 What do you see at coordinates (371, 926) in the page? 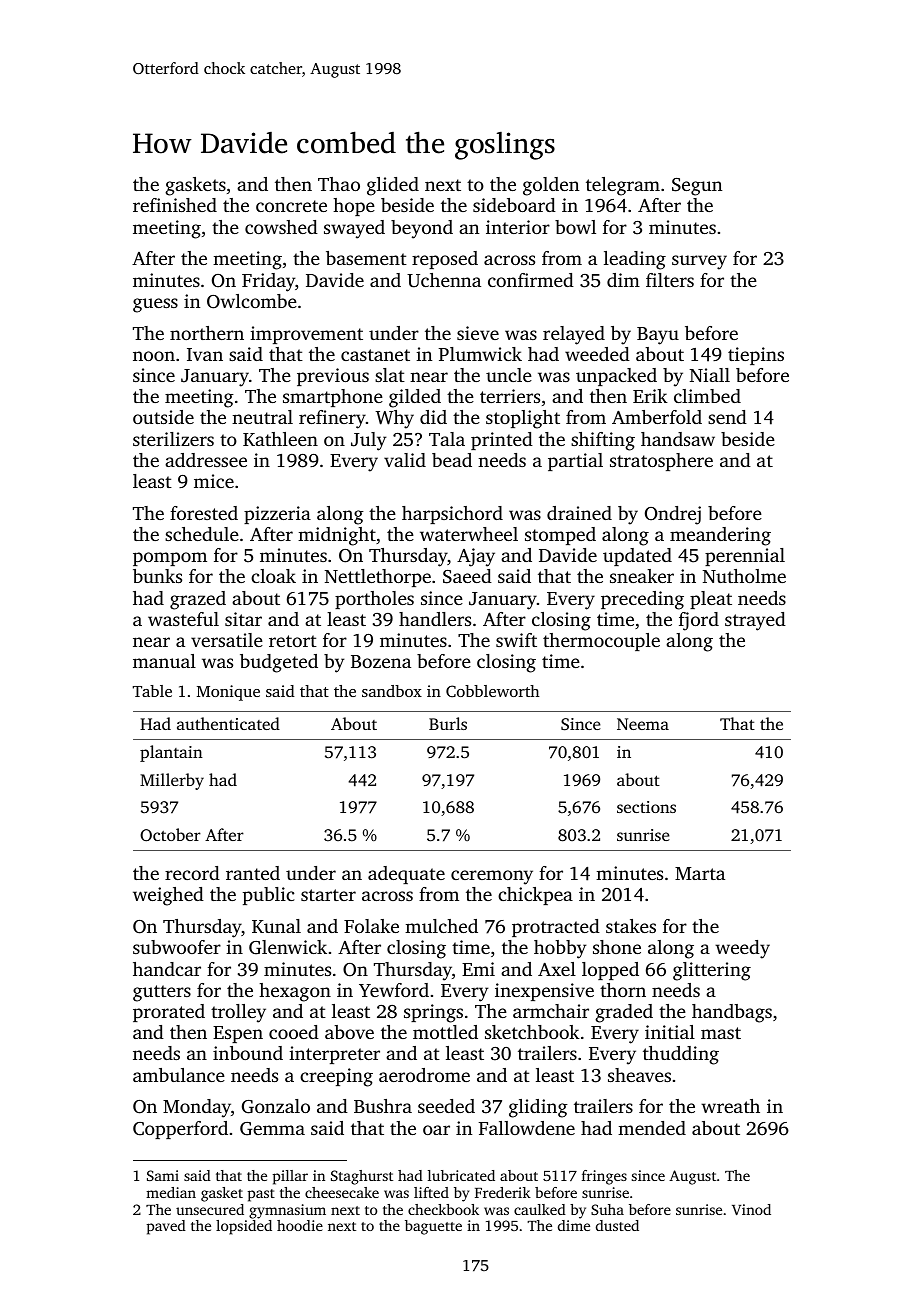
I see `Folake` at bounding box center [371, 926].
